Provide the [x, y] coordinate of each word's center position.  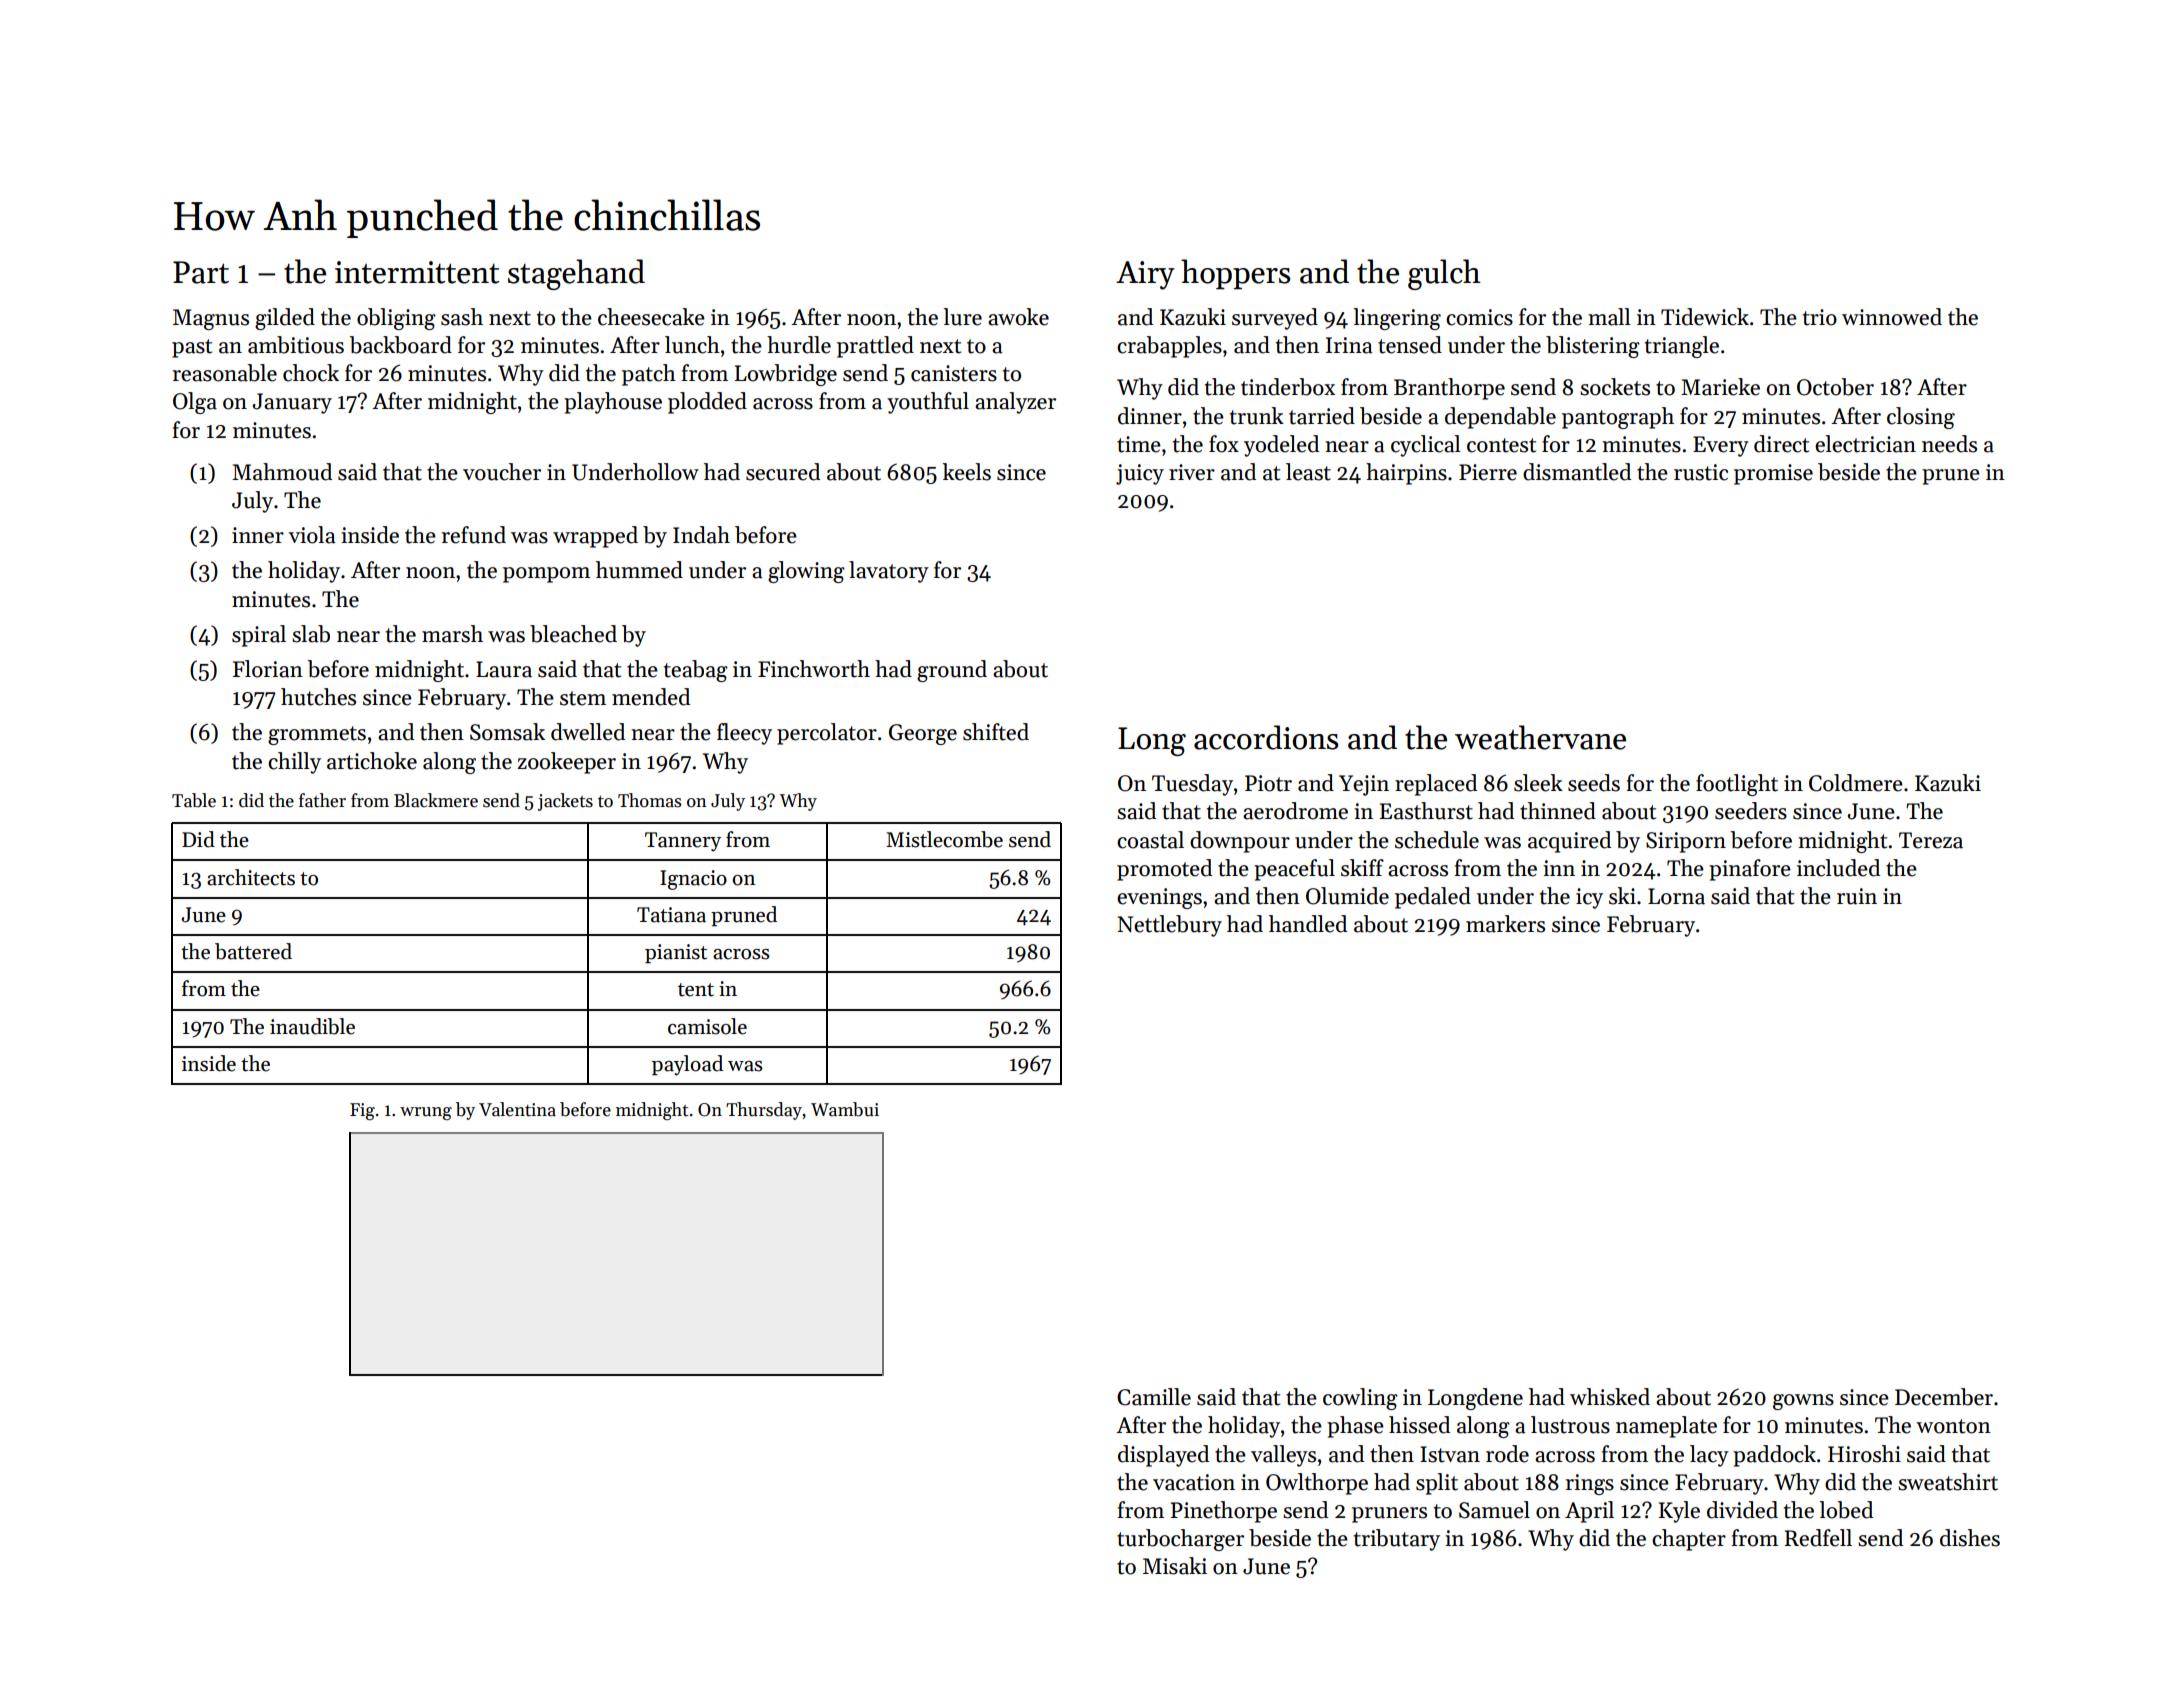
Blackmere [436, 800]
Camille [1154, 1397]
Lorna [1676, 896]
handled [1308, 924]
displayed [1163, 1456]
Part [201, 272]
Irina [1349, 345]
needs [1949, 444]
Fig [362, 1111]
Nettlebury [1169, 926]
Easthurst [1426, 811]
